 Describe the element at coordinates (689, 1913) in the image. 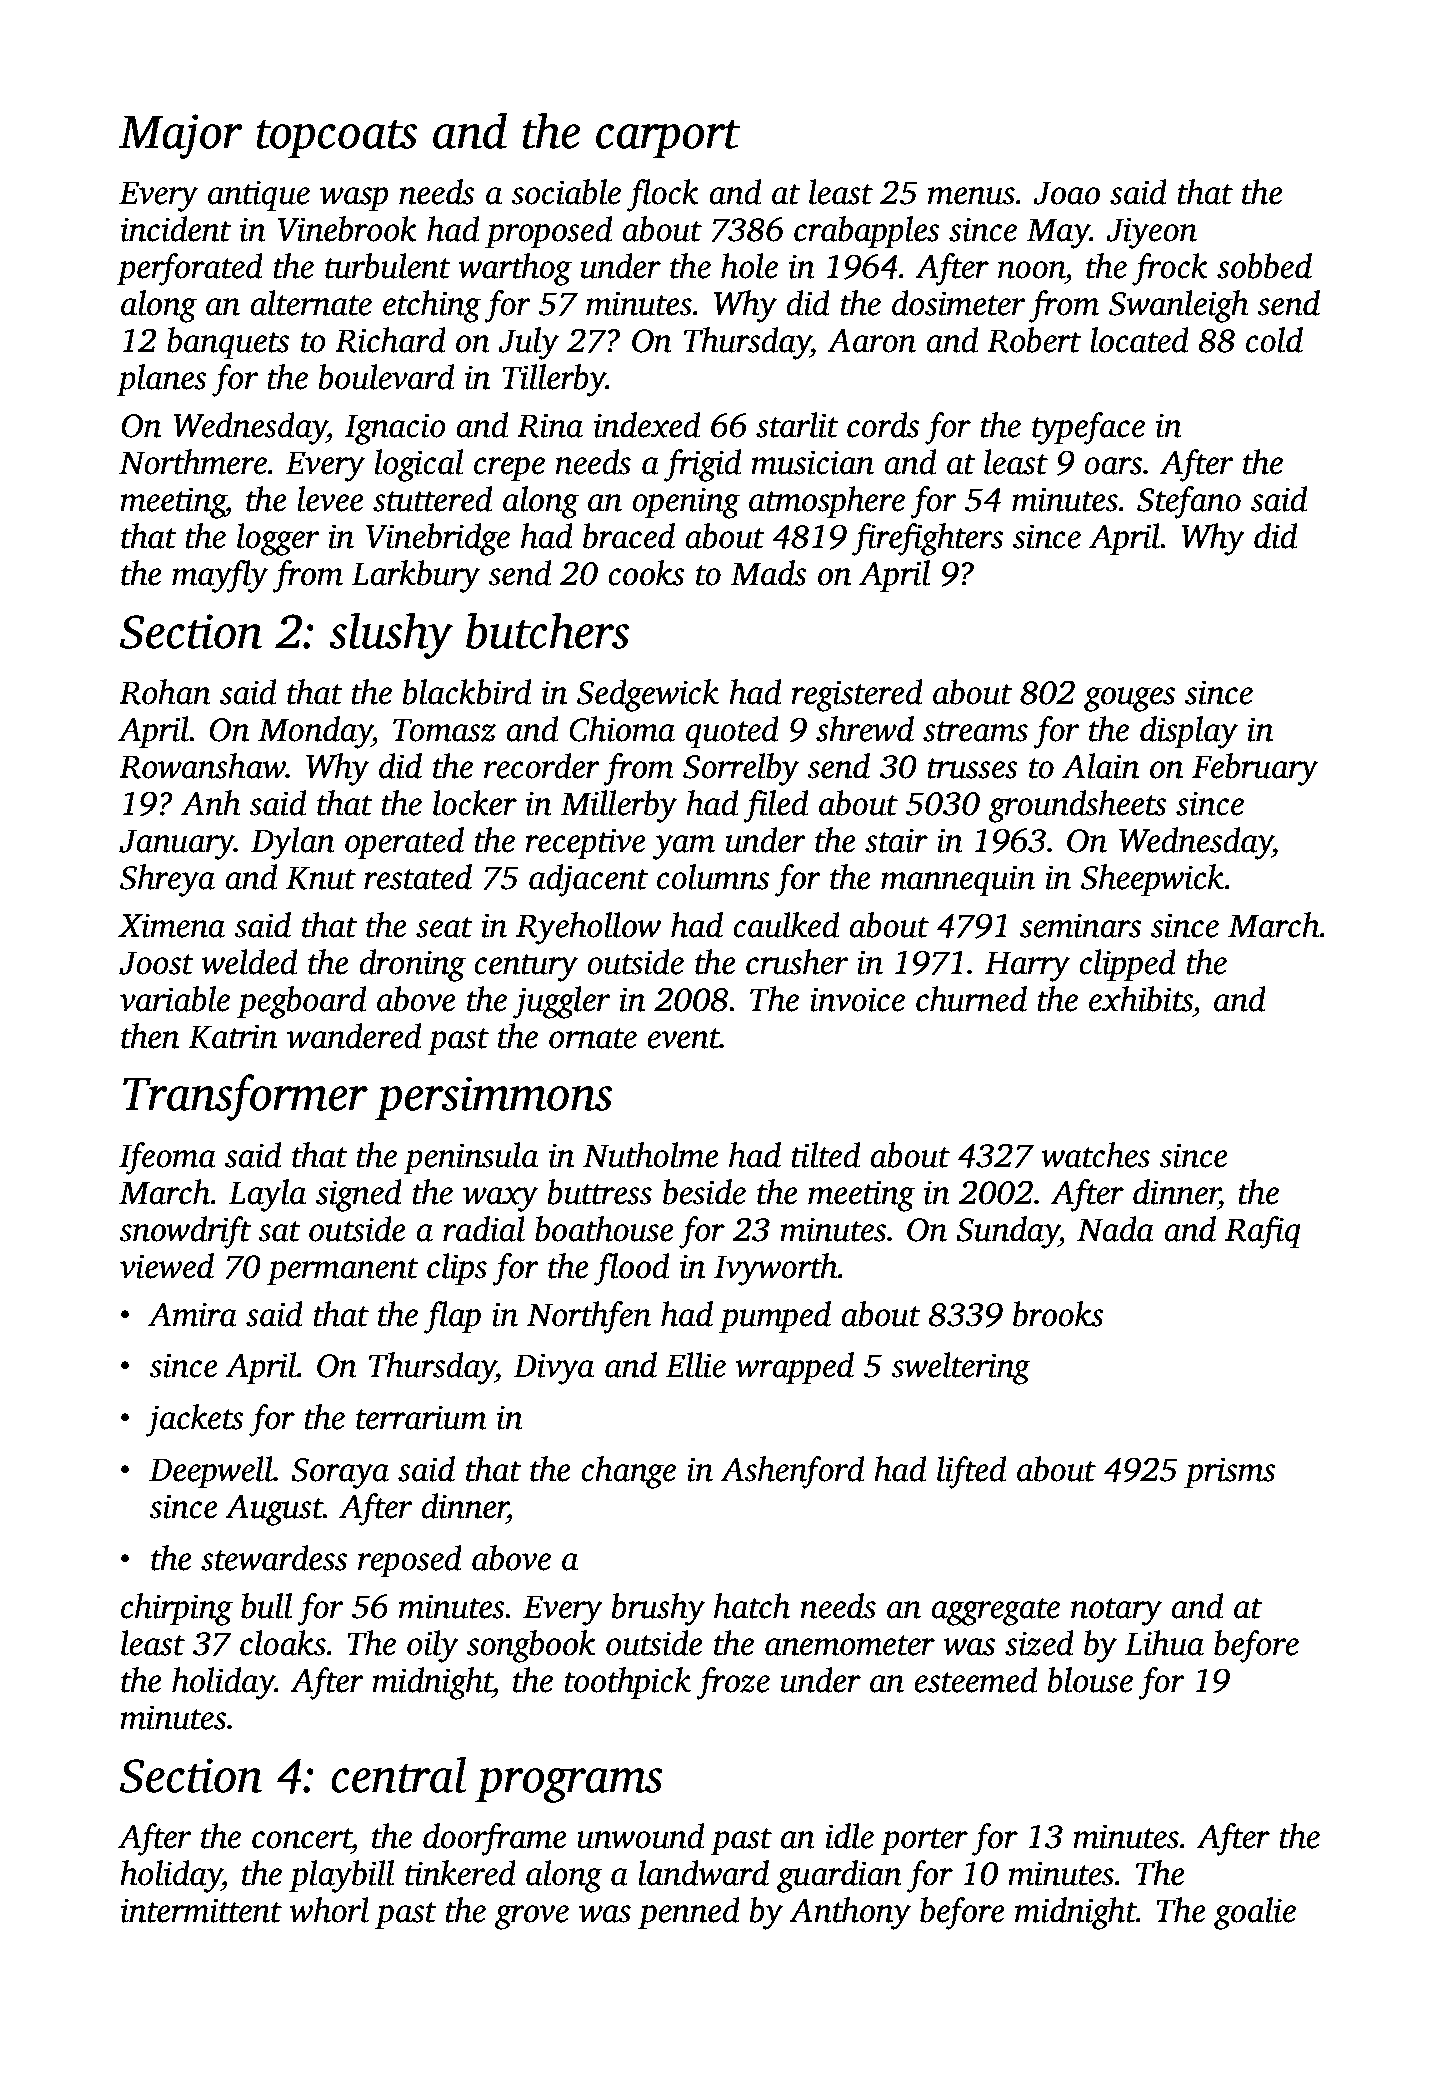

I see `penned` at that location.
